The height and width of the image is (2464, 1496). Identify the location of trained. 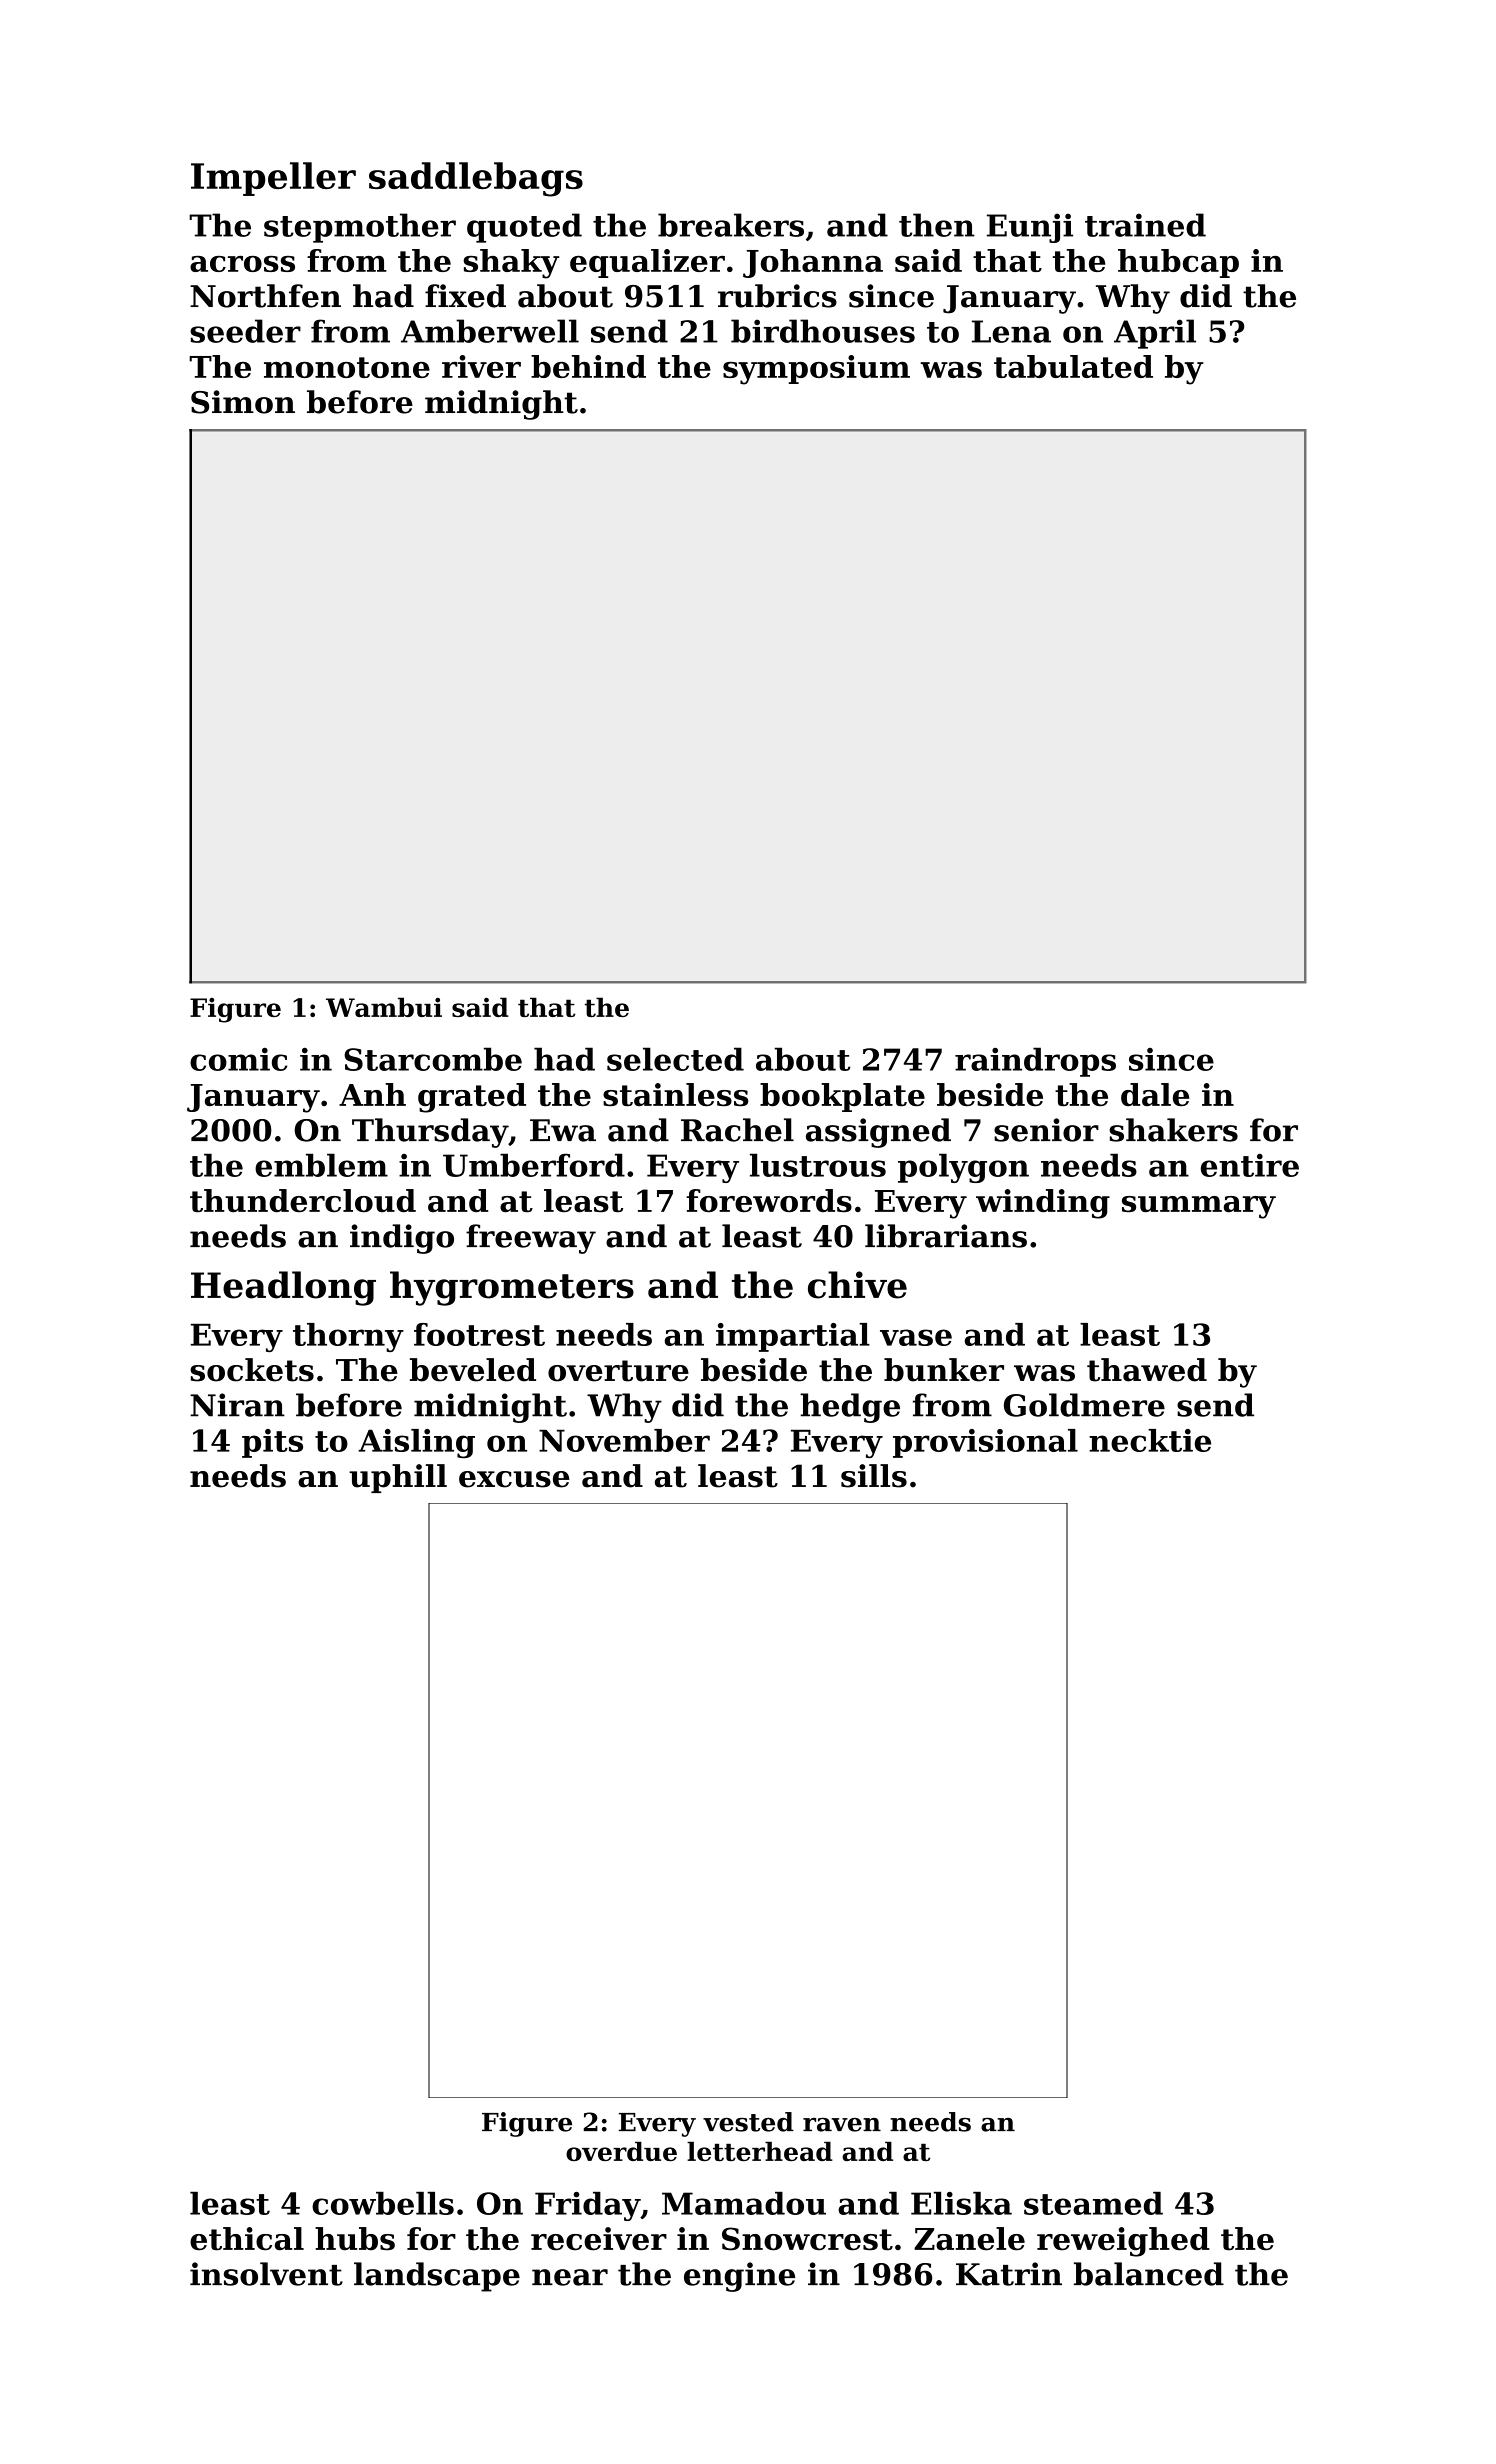
(1145, 225).
